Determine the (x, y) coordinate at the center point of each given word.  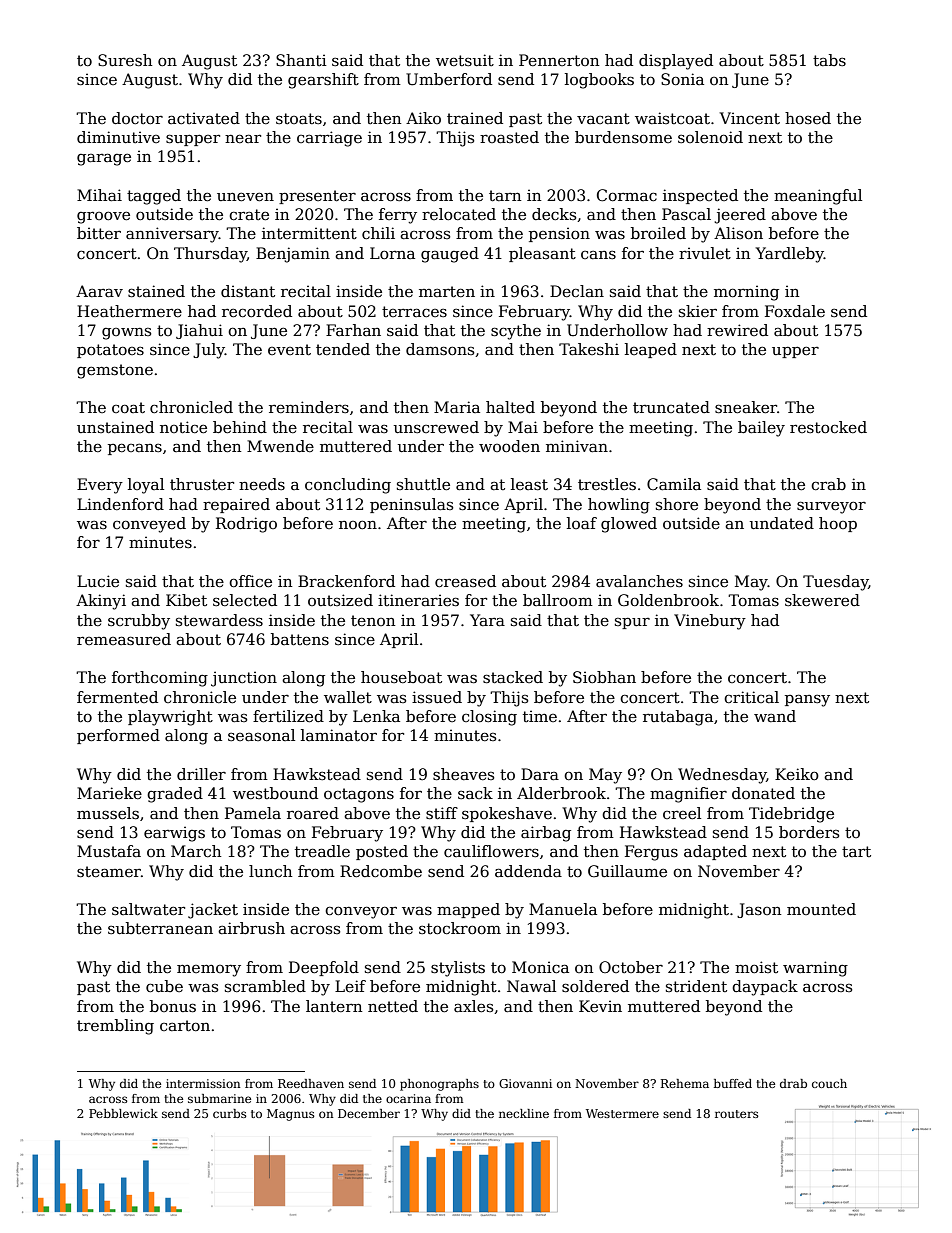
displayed (676, 62)
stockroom (460, 928)
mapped (468, 910)
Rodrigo (246, 525)
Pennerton (559, 60)
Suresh (125, 60)
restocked (828, 427)
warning (815, 969)
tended (343, 349)
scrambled (265, 986)
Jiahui (199, 331)
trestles (607, 484)
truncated (671, 407)
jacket (213, 911)
